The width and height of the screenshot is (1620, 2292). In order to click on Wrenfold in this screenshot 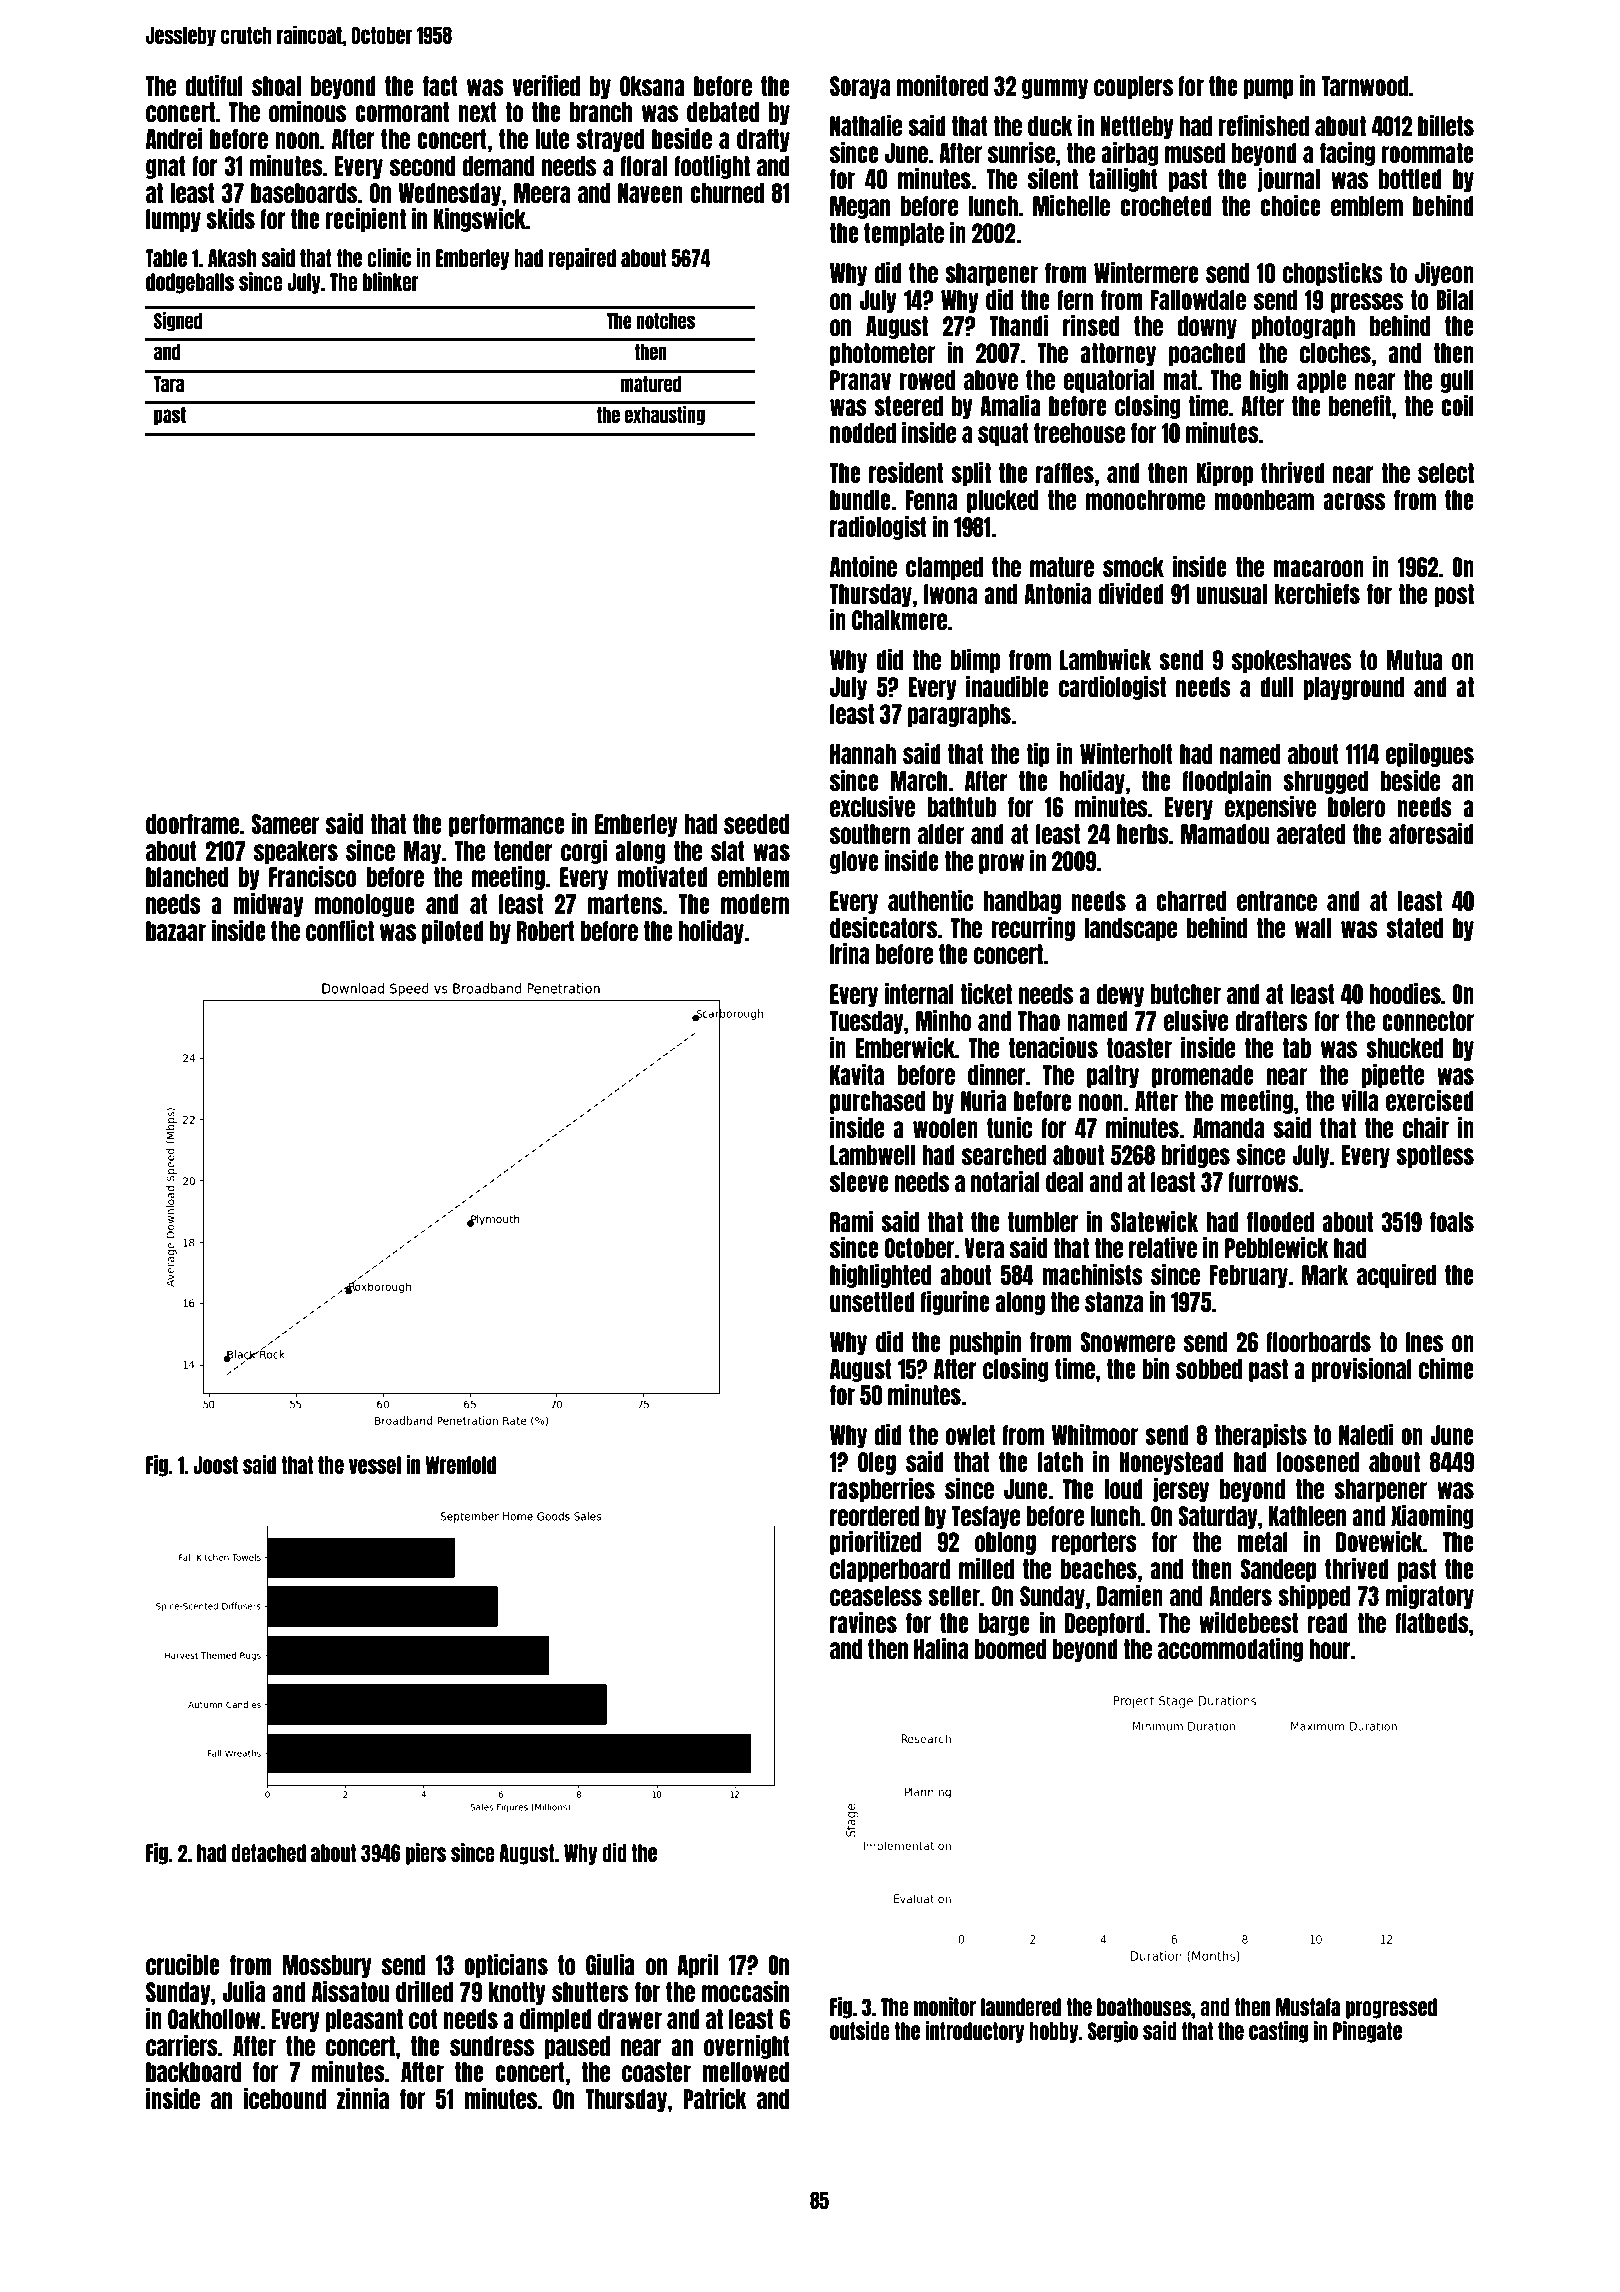, I will do `click(460, 1465)`.
